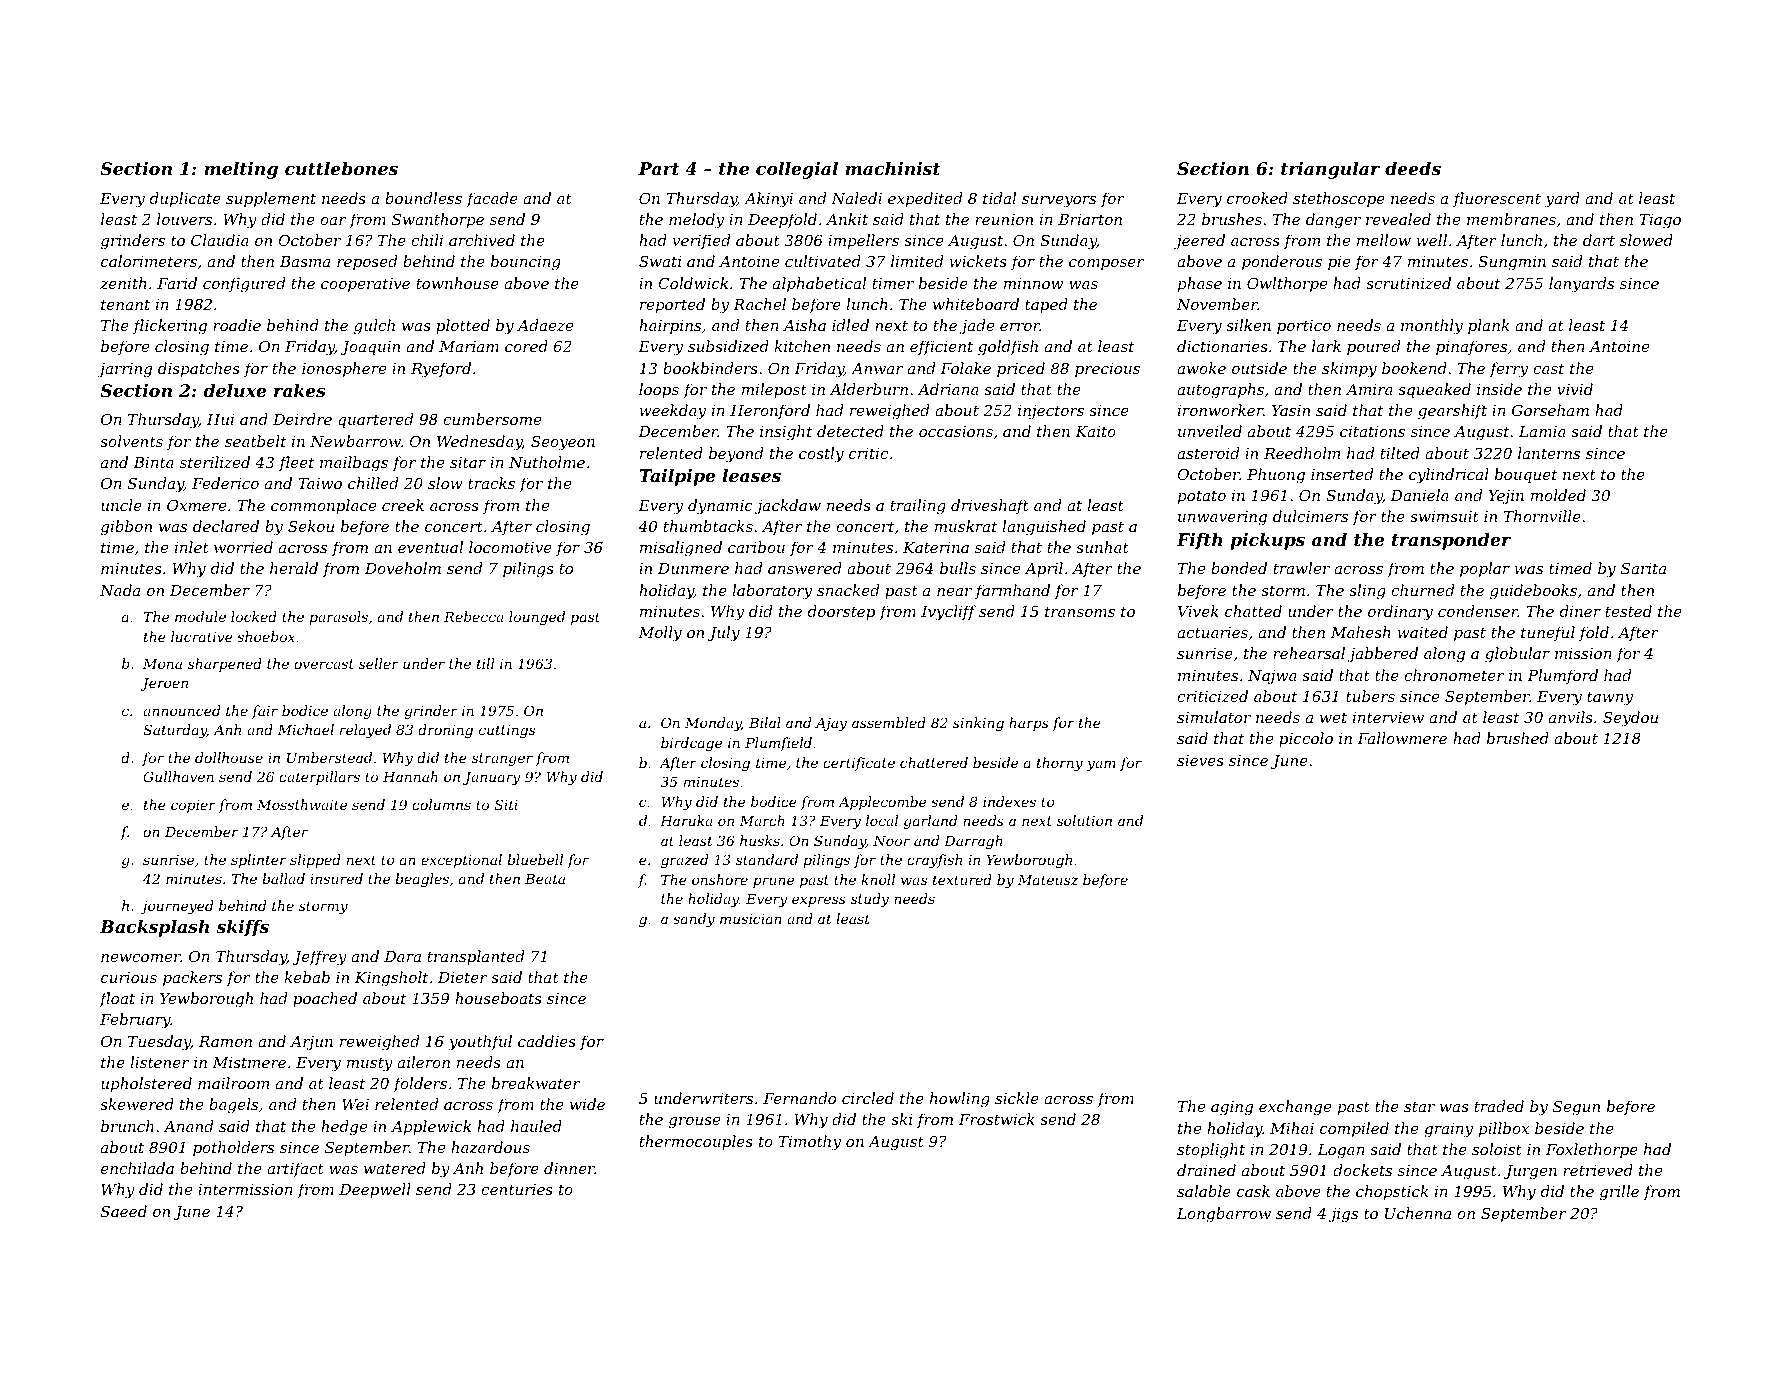 Image resolution: width=1783 pixels, height=1377 pixels. Describe the element at coordinates (778, 744) in the document. I see `Plumfield` at that location.
